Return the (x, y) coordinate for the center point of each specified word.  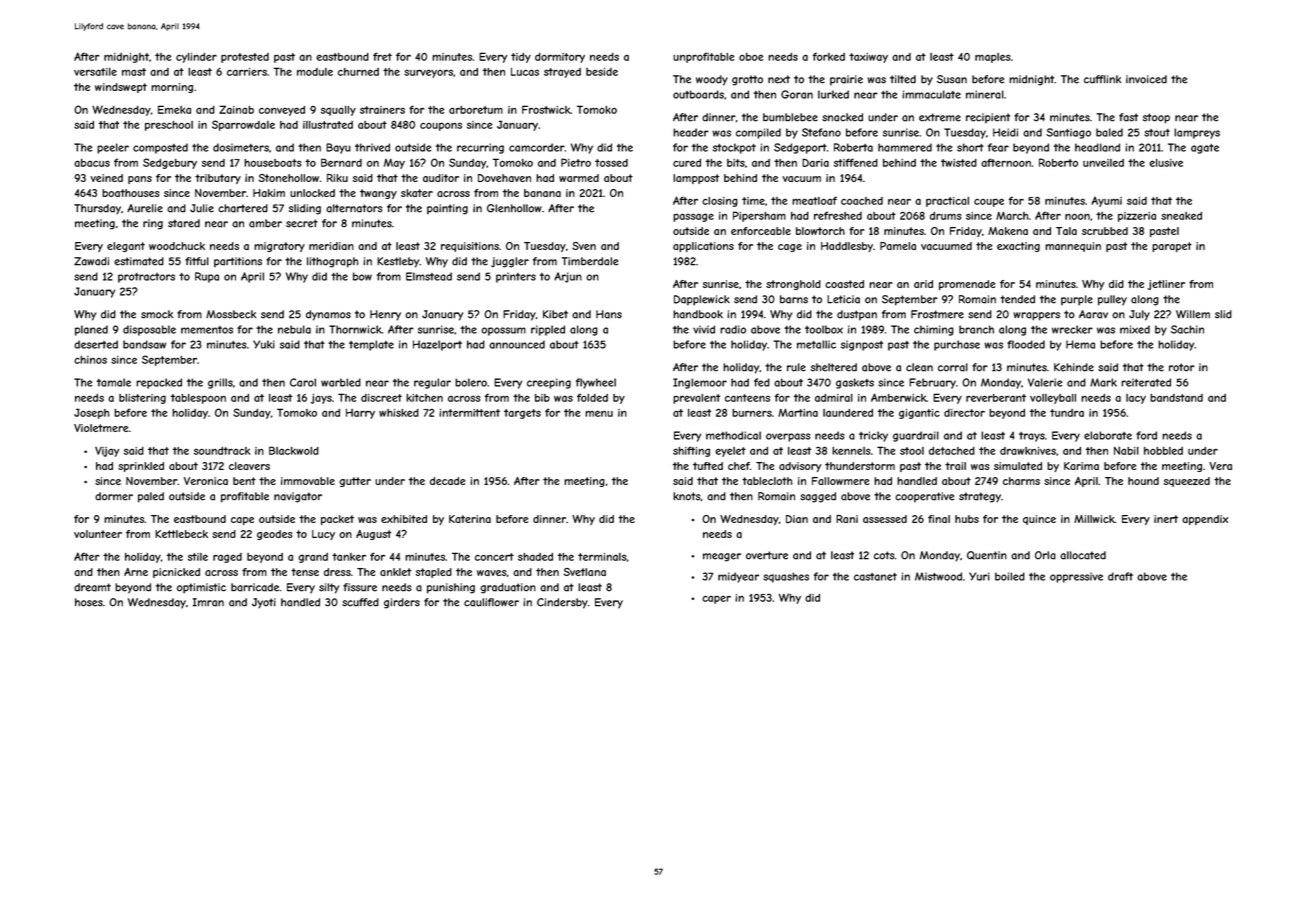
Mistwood (938, 576)
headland (1097, 147)
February (932, 383)
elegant (126, 247)
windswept (121, 88)
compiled (758, 133)
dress (337, 572)
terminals (602, 557)
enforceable (761, 231)
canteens (747, 398)
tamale (114, 382)
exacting (1018, 247)
